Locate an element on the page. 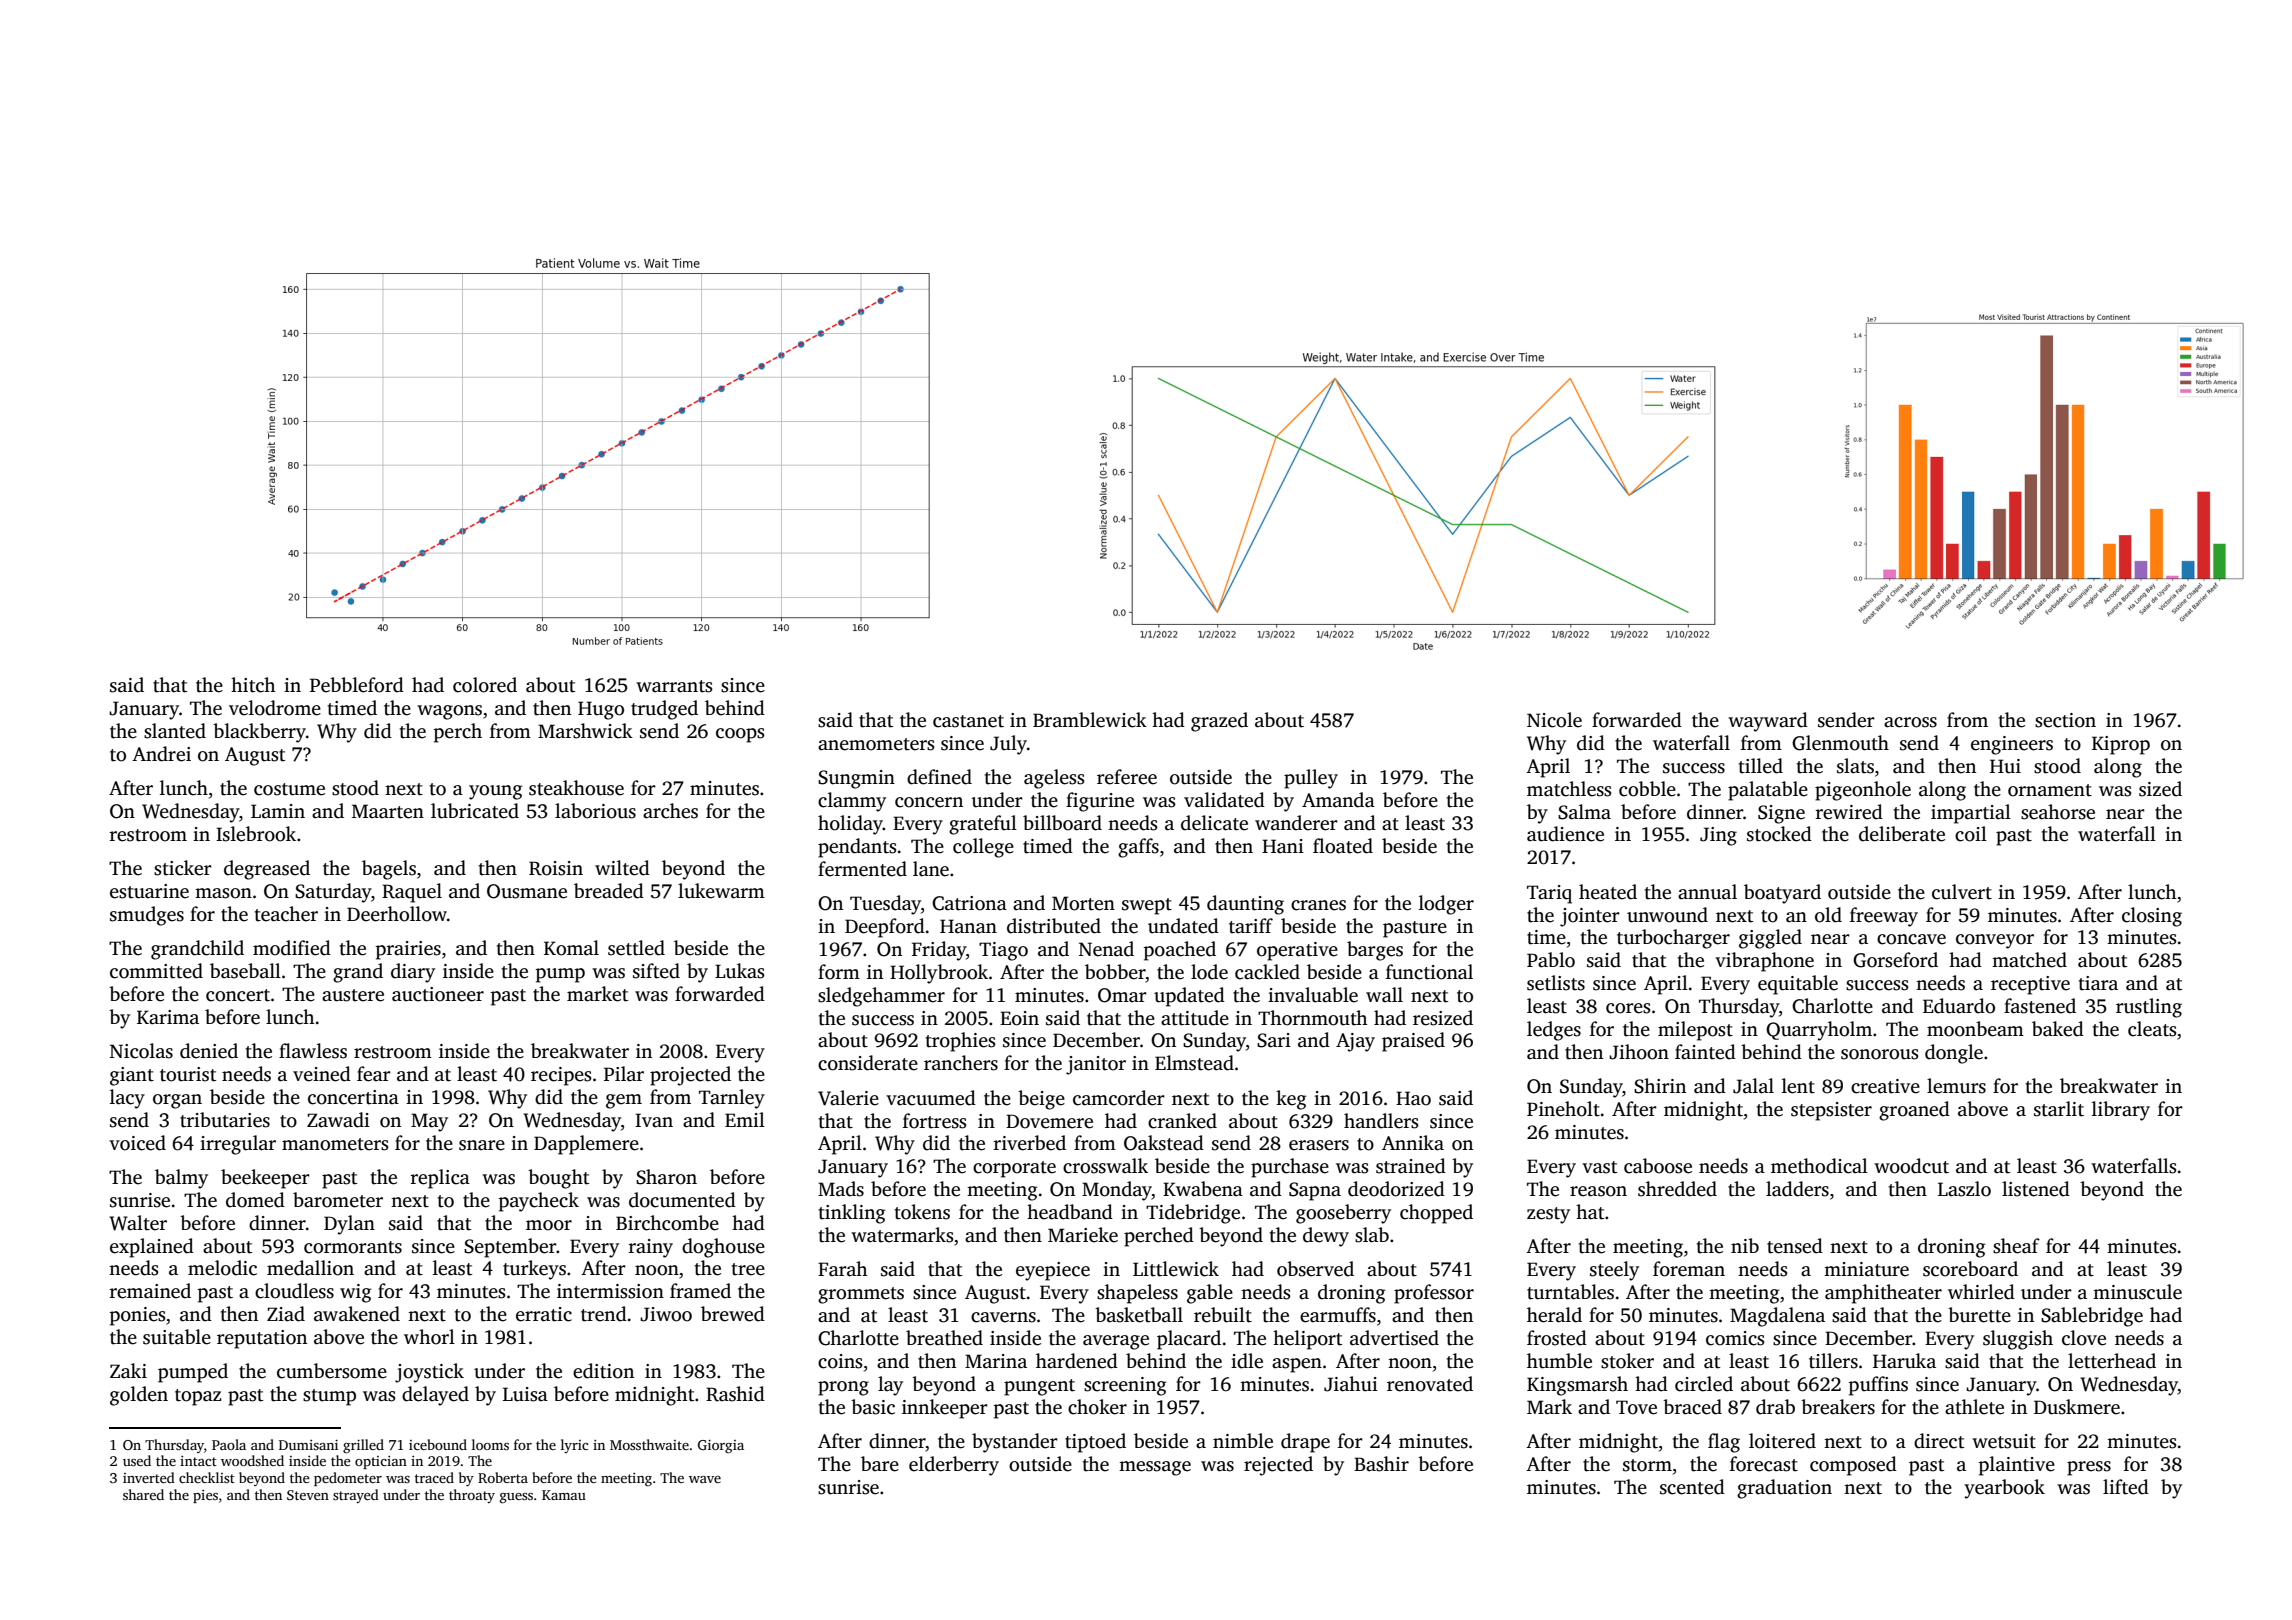  operative is located at coordinates (1297, 951).
